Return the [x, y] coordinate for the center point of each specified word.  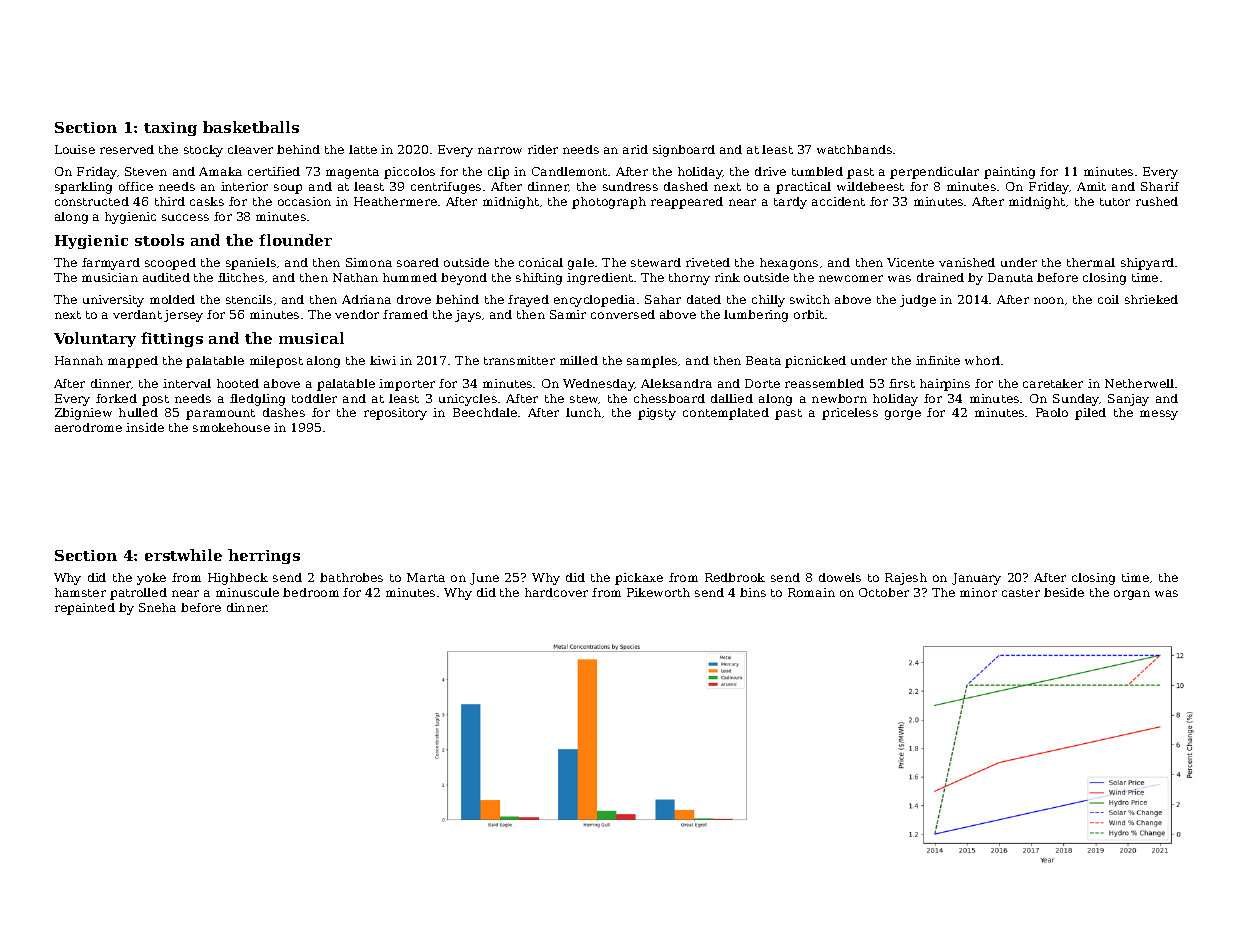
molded [172, 299]
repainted [85, 609]
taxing [170, 129]
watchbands [854, 149]
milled [579, 360]
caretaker [1053, 383]
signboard [684, 151]
